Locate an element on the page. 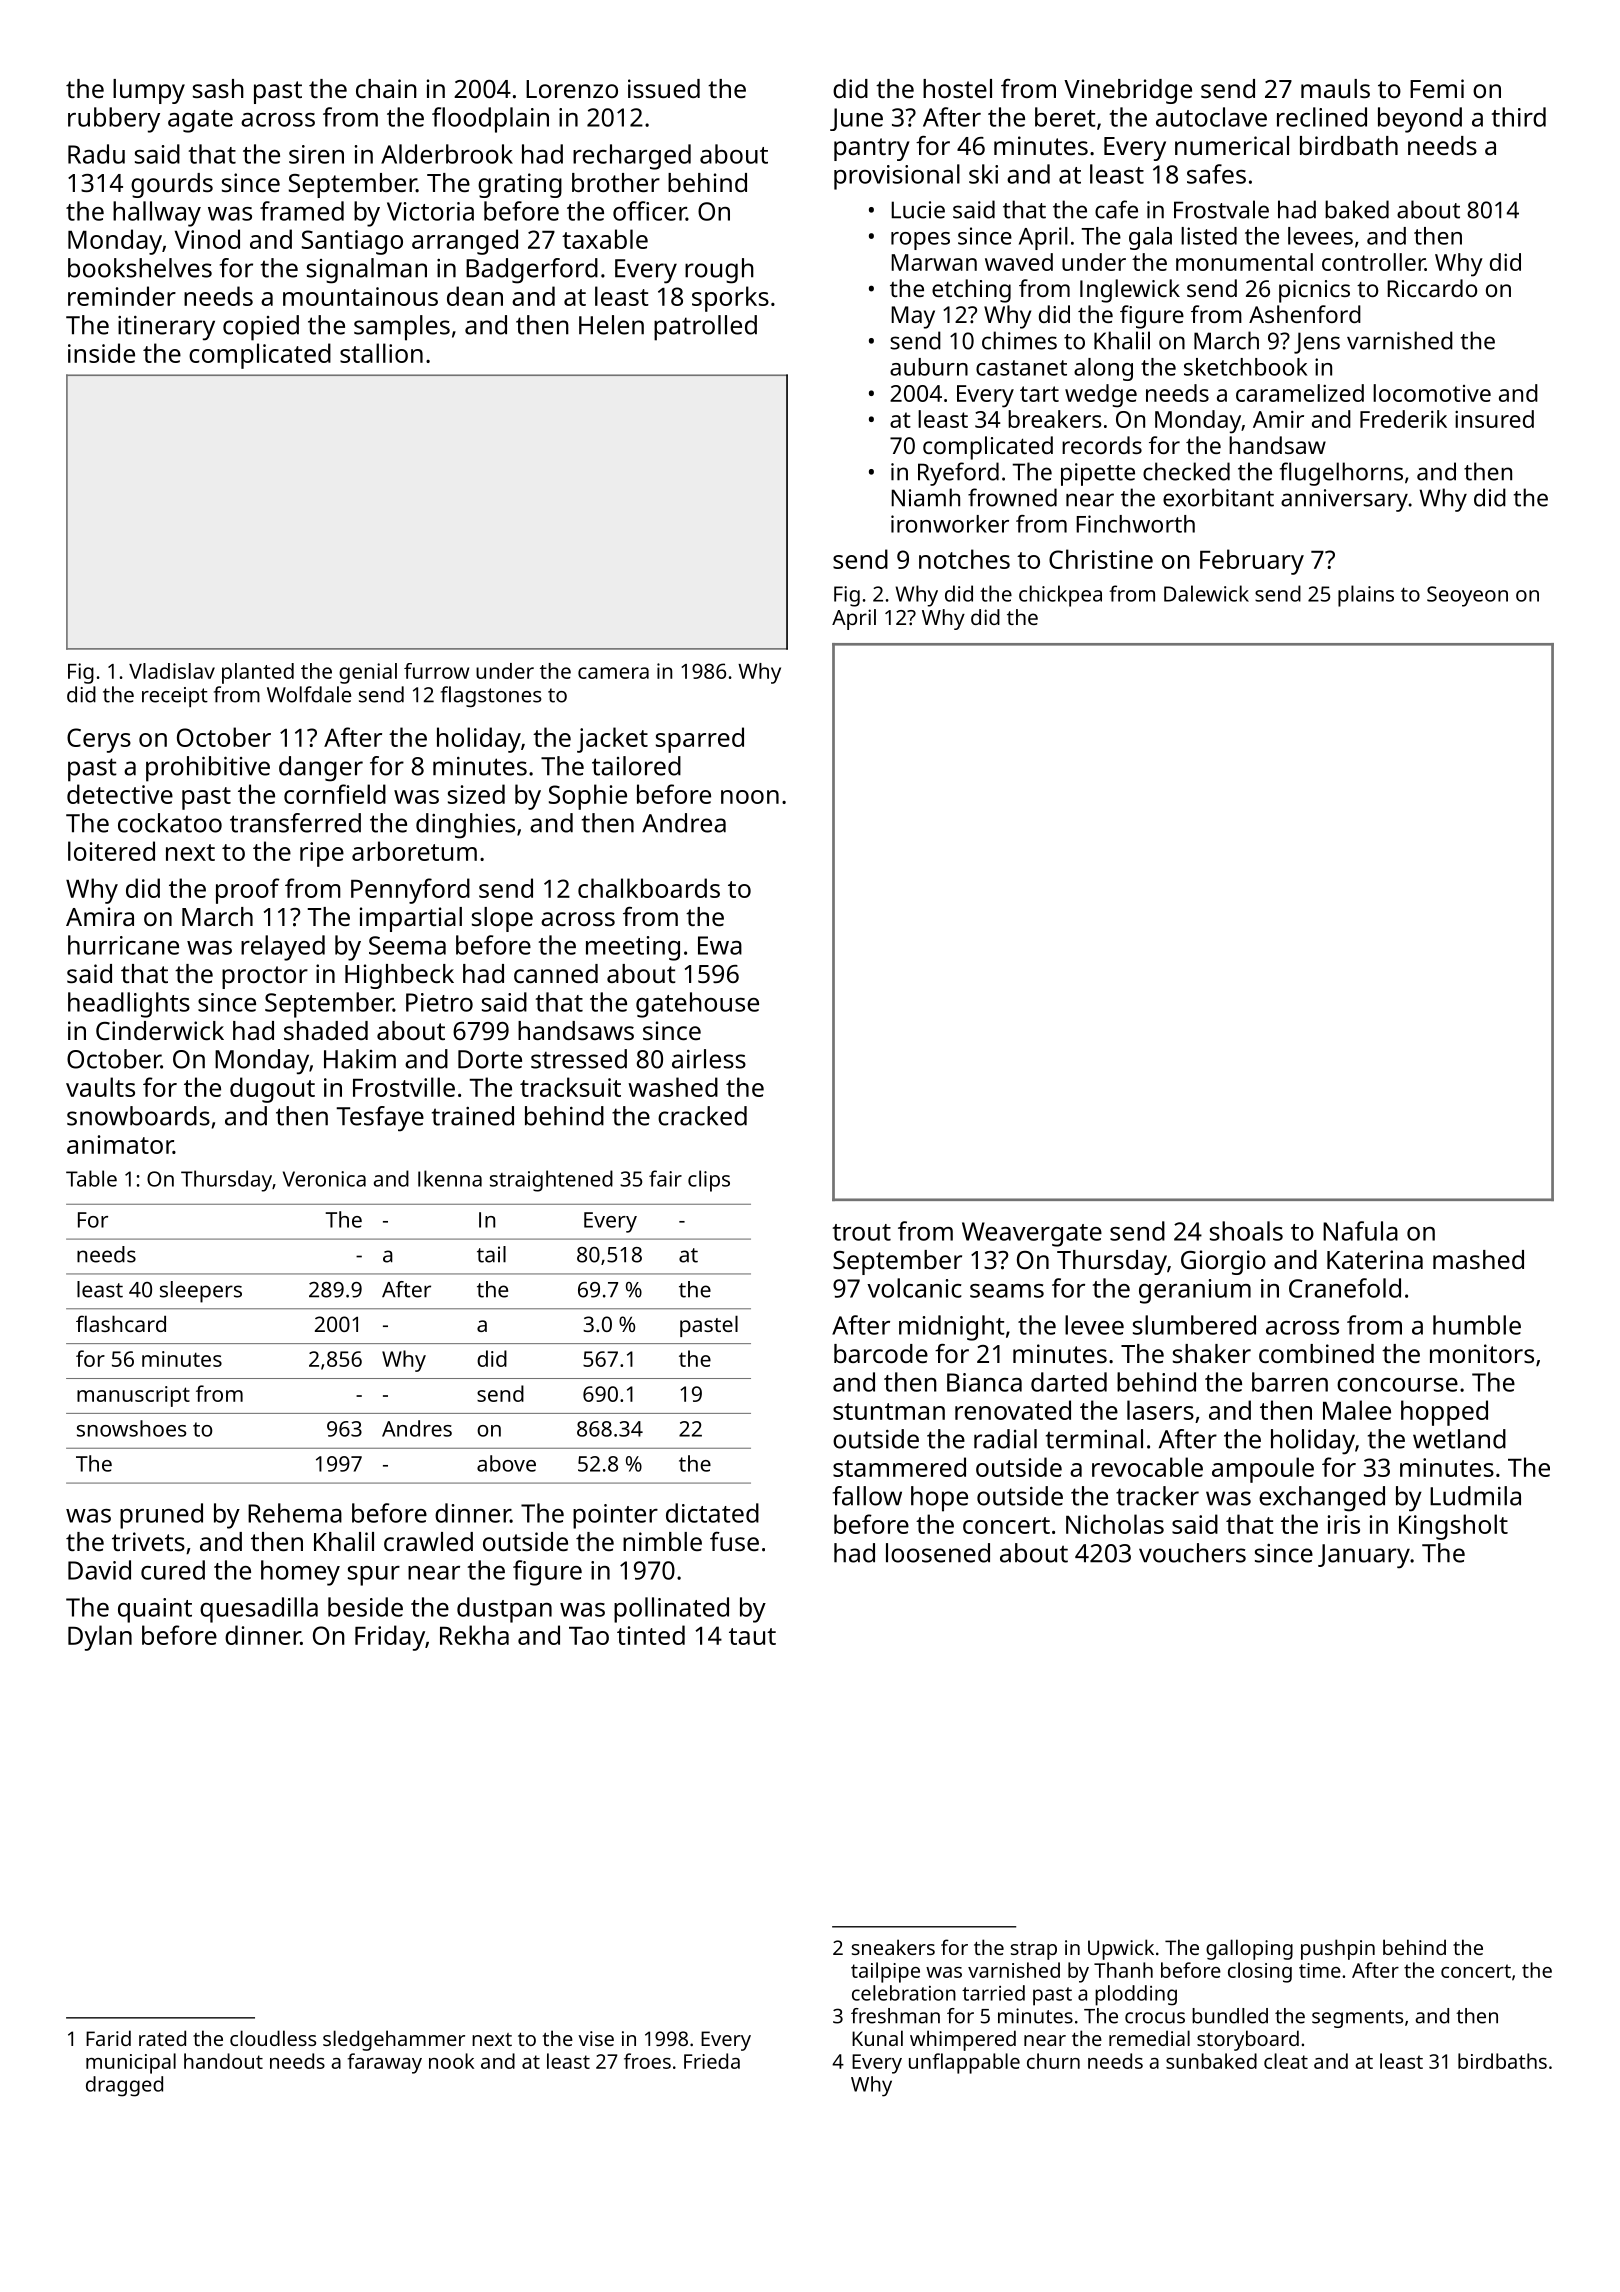  Kunal is located at coordinates (877, 2038).
